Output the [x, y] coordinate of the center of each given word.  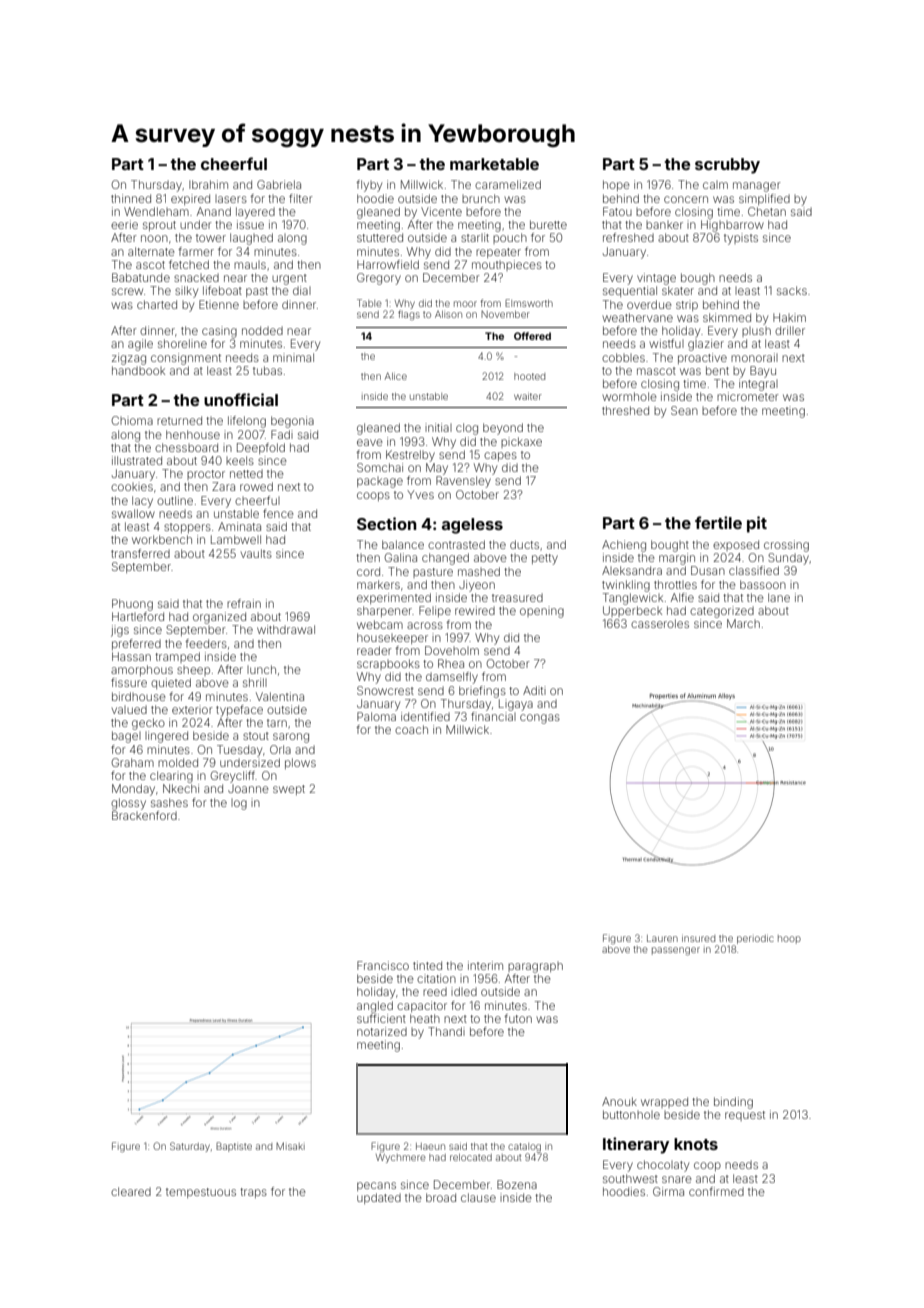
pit [757, 524]
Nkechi [181, 788]
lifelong [247, 422]
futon [518, 1018]
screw [127, 291]
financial [493, 716]
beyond [503, 429]
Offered [532, 336]
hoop [789, 939]
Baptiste [234, 1147]
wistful [666, 343]
